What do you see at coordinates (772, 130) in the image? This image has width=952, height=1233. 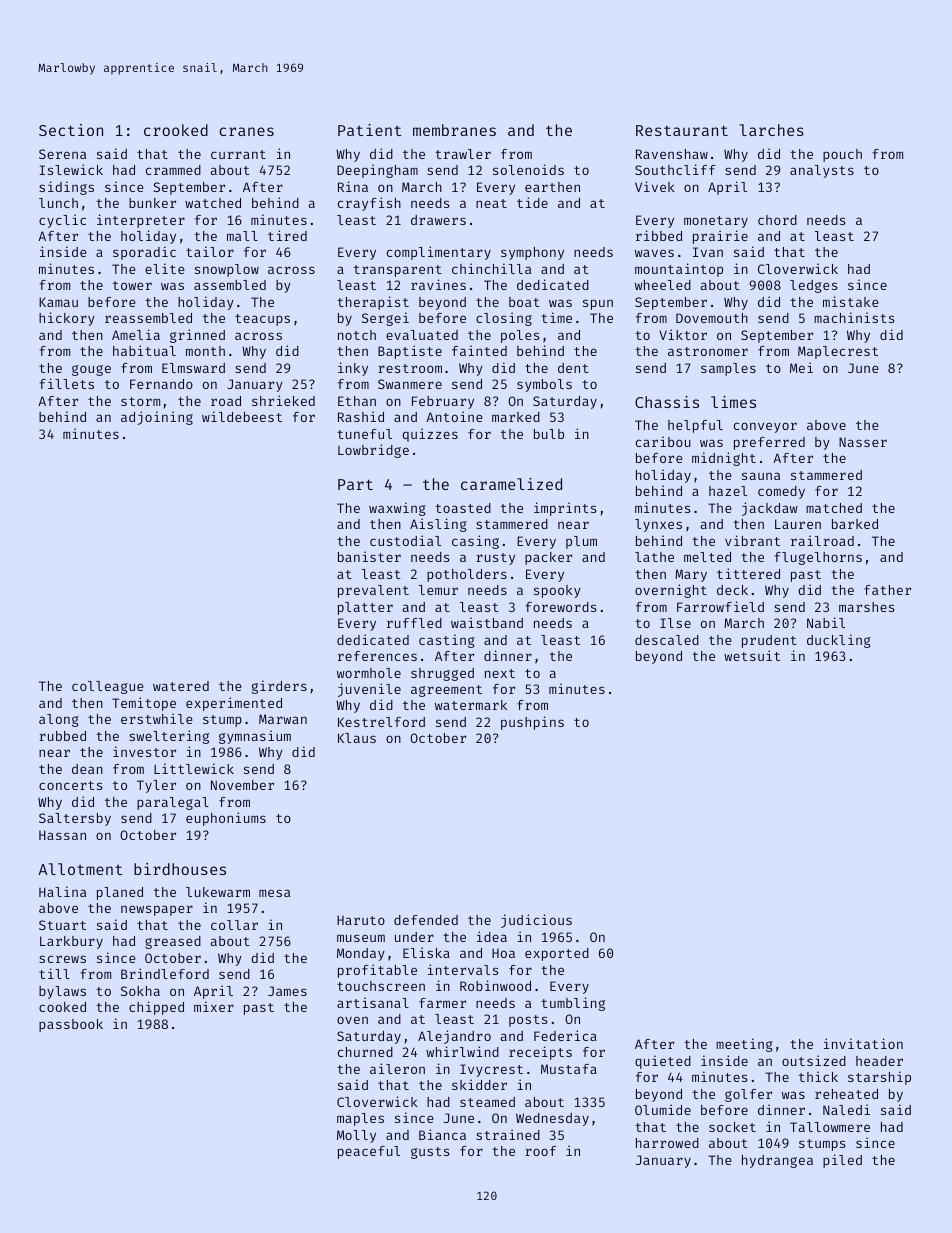 I see `larches` at bounding box center [772, 130].
